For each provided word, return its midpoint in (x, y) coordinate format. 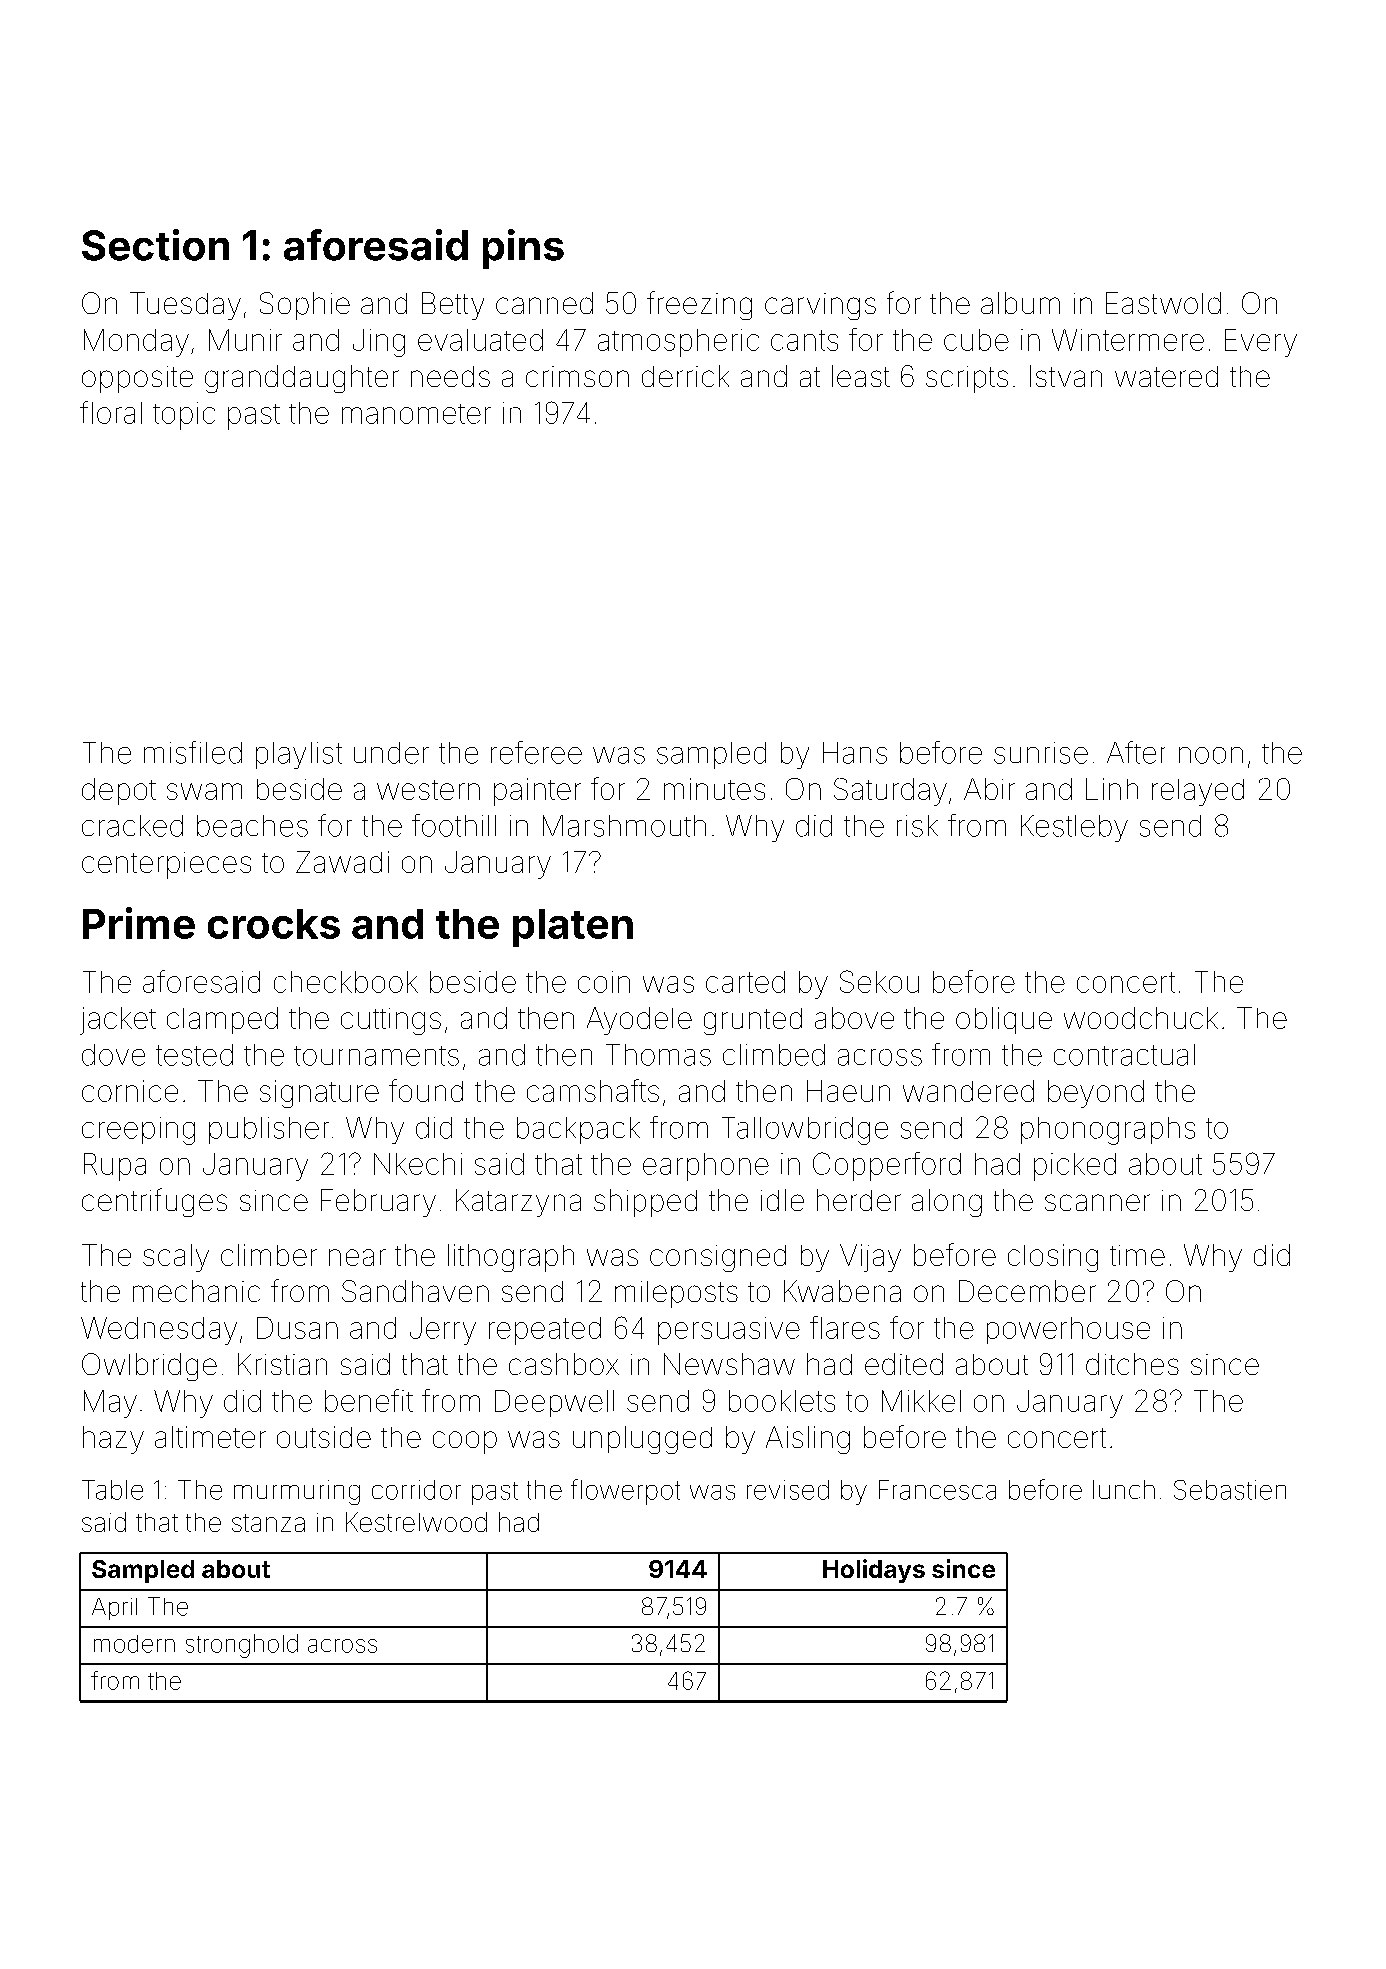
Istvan (1066, 376)
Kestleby (1074, 828)
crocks (274, 924)
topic (184, 416)
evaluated (480, 340)
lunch (1124, 1489)
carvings (820, 306)
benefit (369, 1400)
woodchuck (1141, 1018)
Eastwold (1163, 303)
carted (745, 982)
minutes (714, 789)
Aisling (808, 1440)
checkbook (346, 982)
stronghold (242, 1646)
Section (155, 245)
